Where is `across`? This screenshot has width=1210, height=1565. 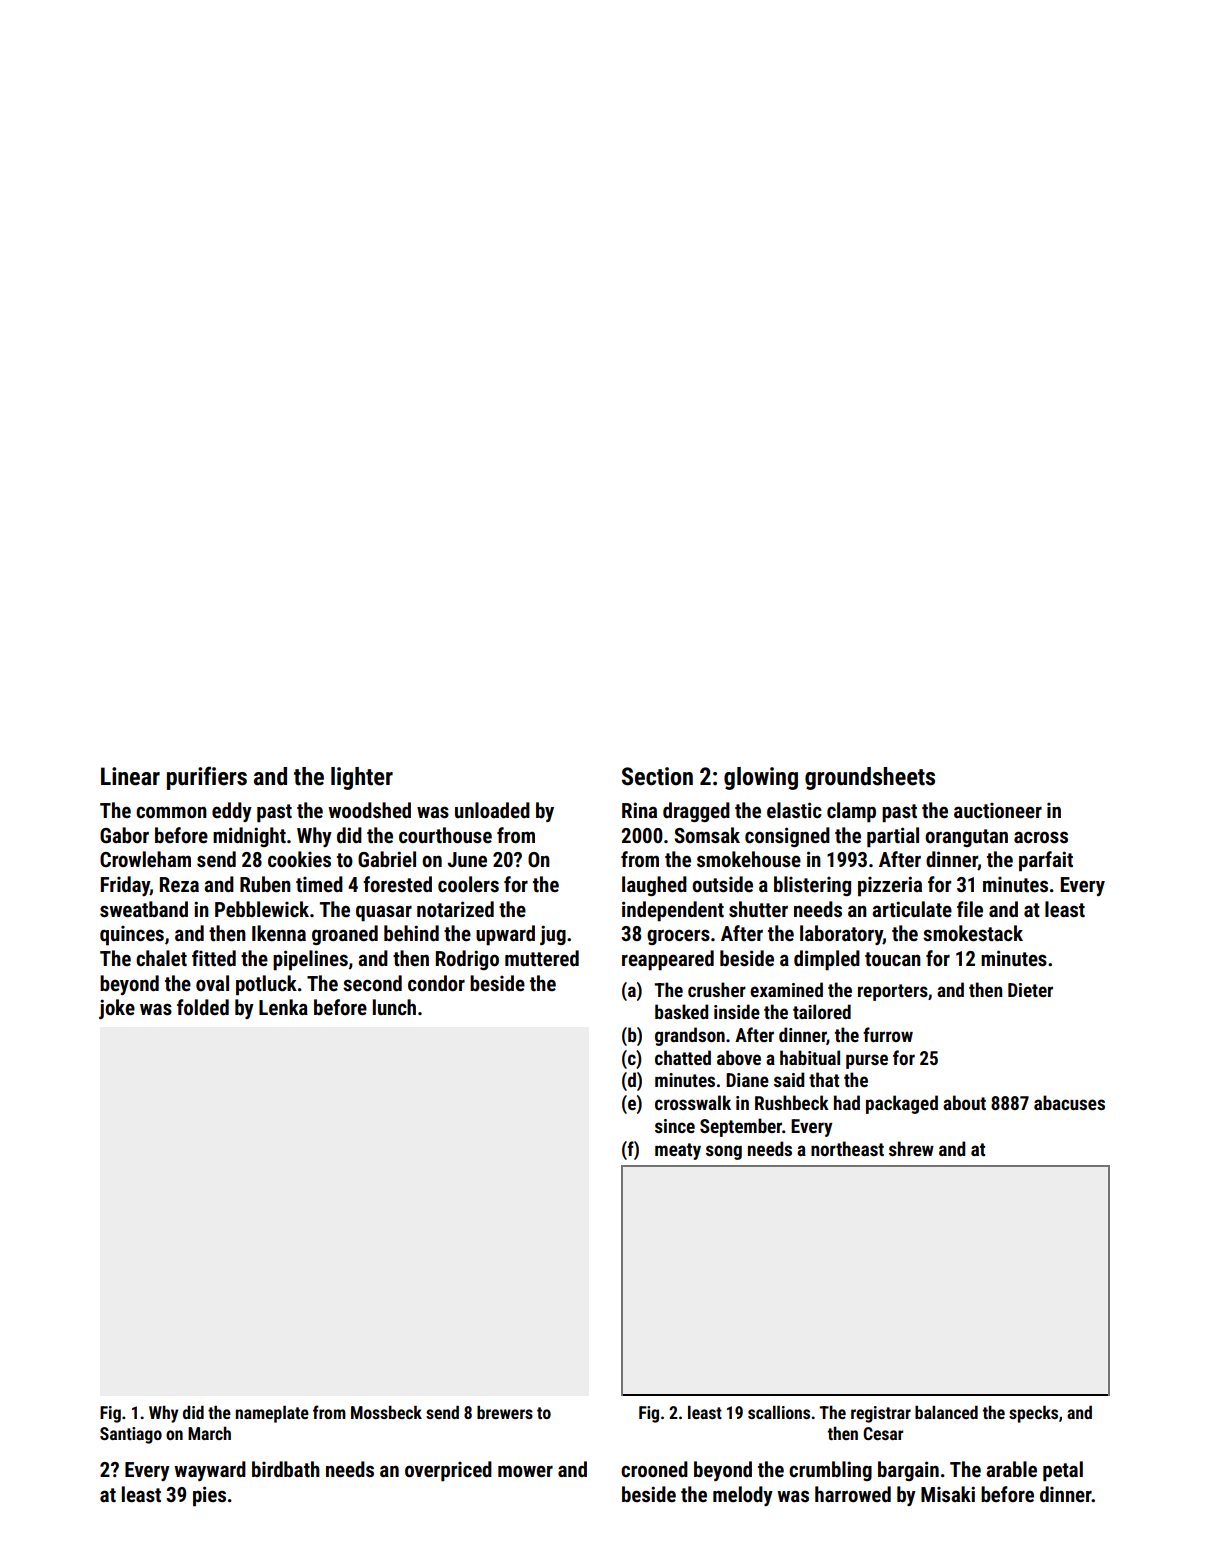 across is located at coordinates (1041, 837).
